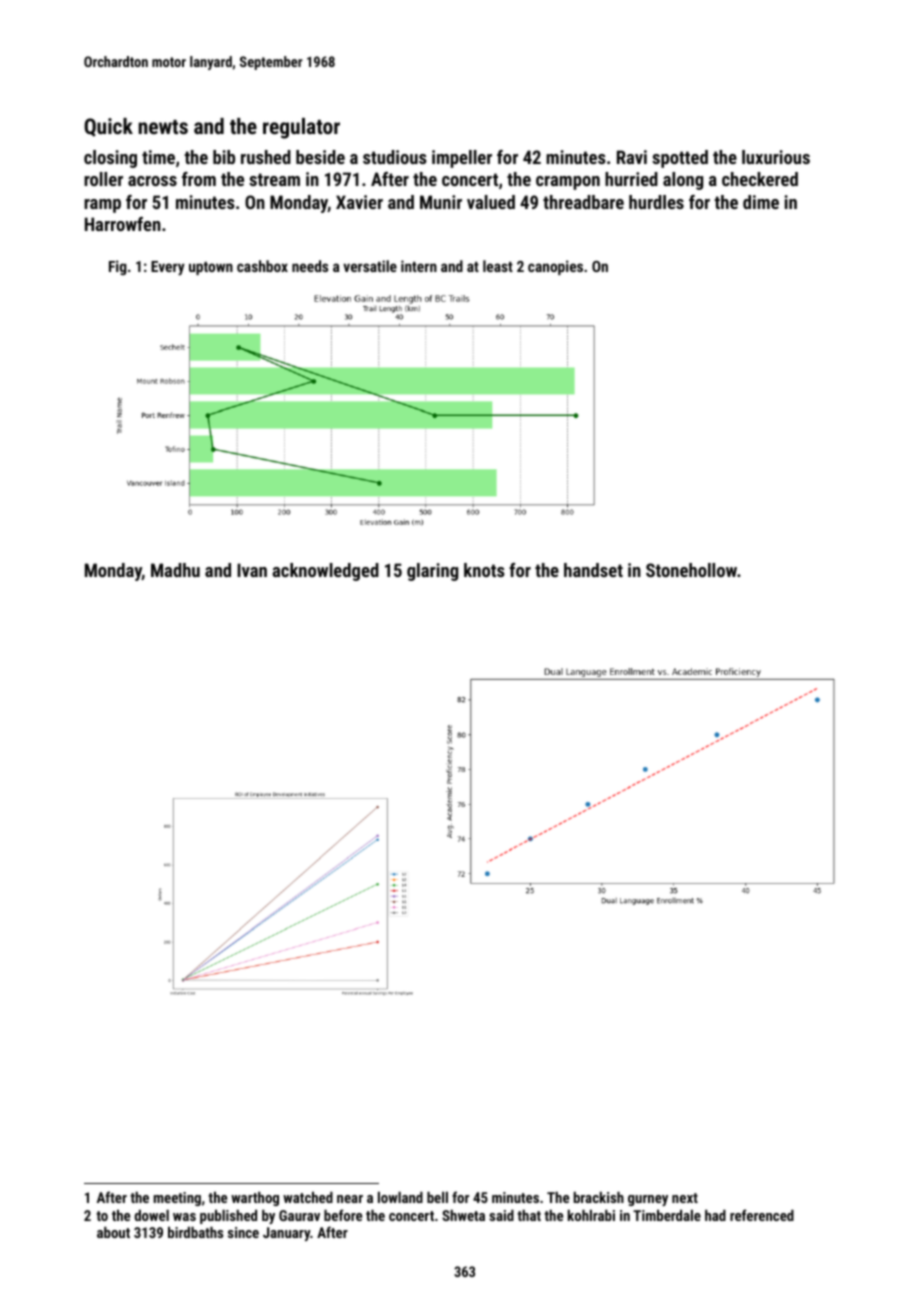 This document has height=1316, width=908. Describe the element at coordinates (255, 1199) in the document. I see `warthog` at that location.
